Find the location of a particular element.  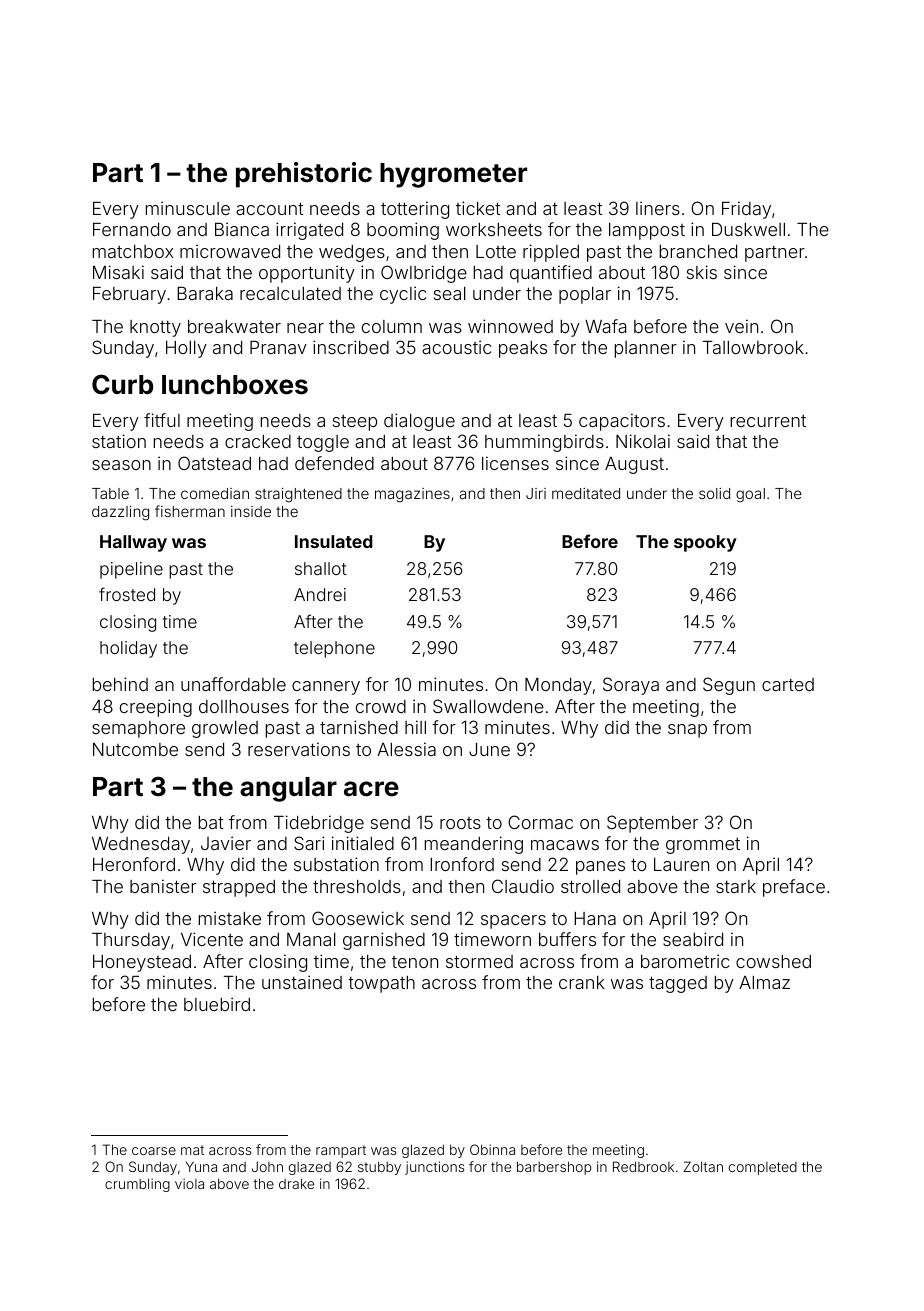

buffers is located at coordinates (567, 939).
